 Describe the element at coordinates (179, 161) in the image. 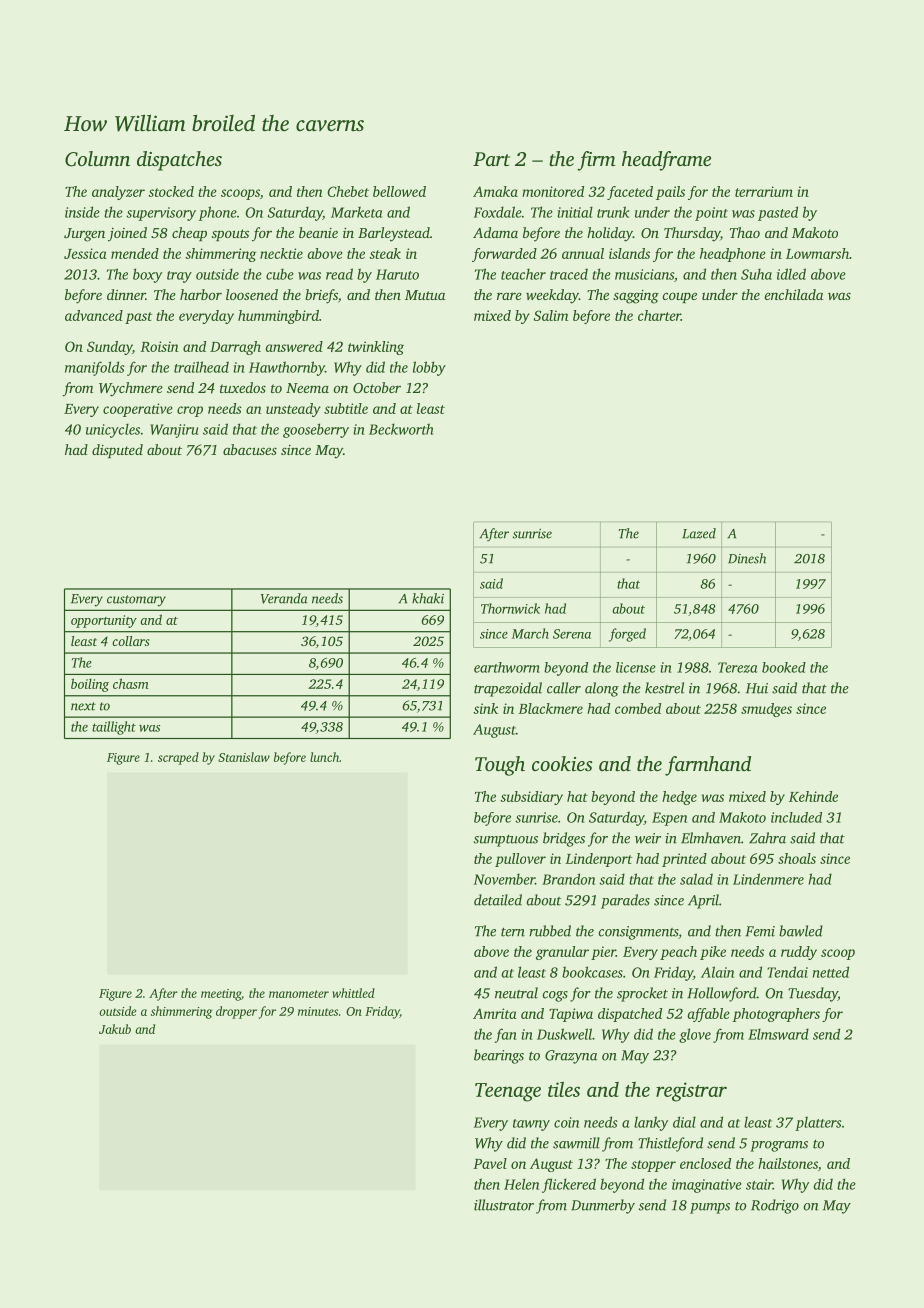

I see `dispatches` at that location.
